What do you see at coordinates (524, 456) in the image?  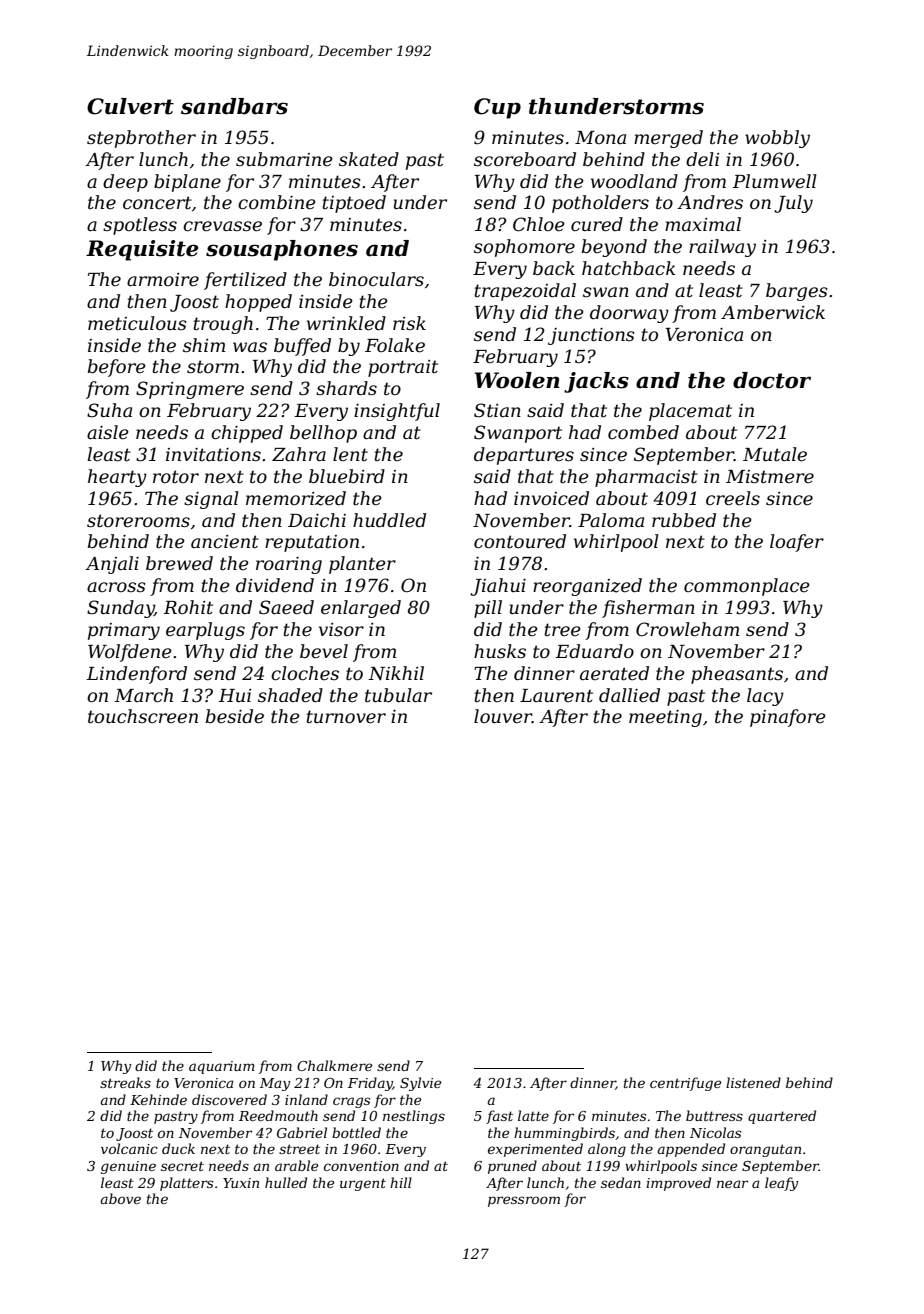 I see `departures` at bounding box center [524, 456].
